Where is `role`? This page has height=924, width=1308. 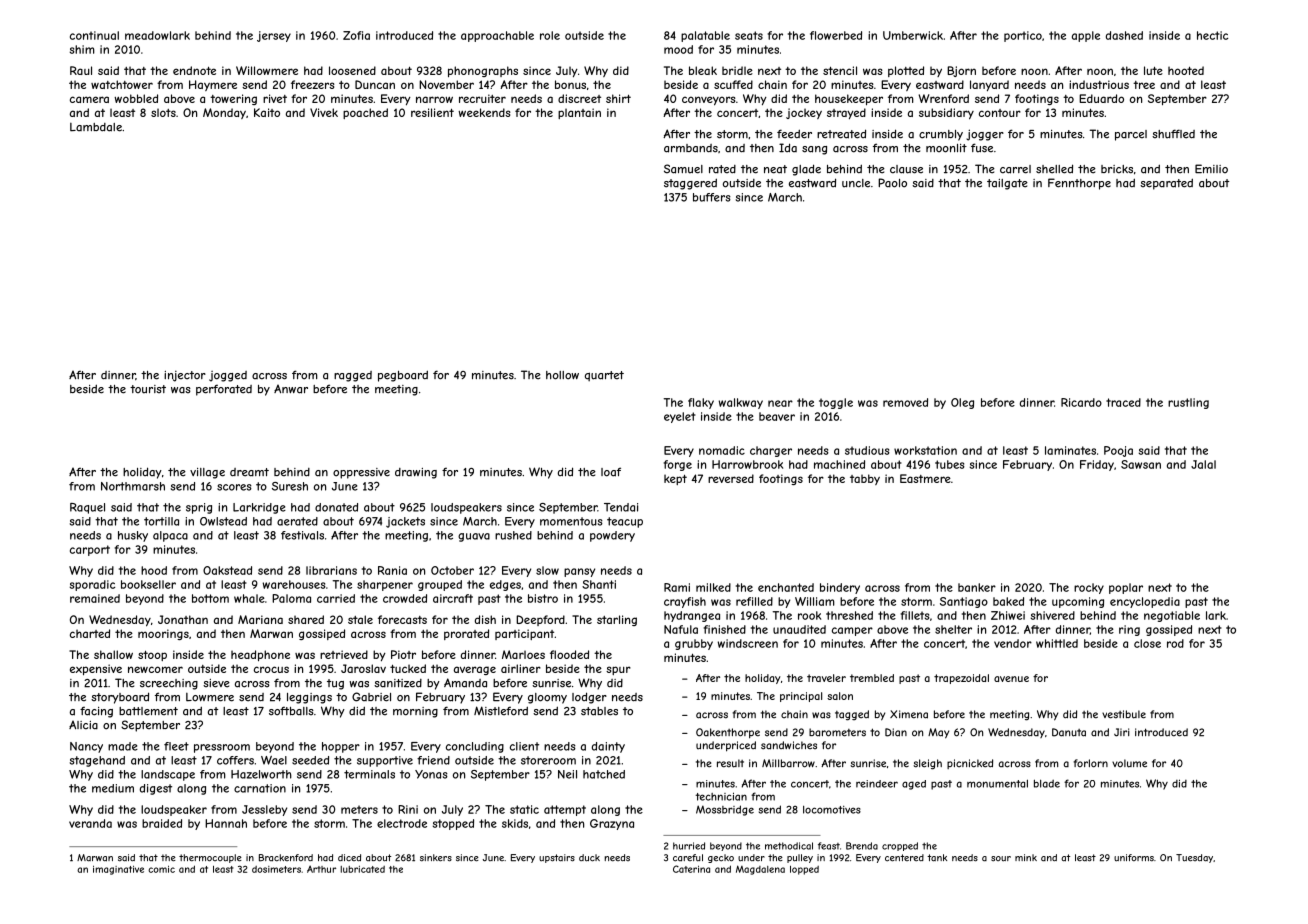
role is located at coordinates (550, 35).
